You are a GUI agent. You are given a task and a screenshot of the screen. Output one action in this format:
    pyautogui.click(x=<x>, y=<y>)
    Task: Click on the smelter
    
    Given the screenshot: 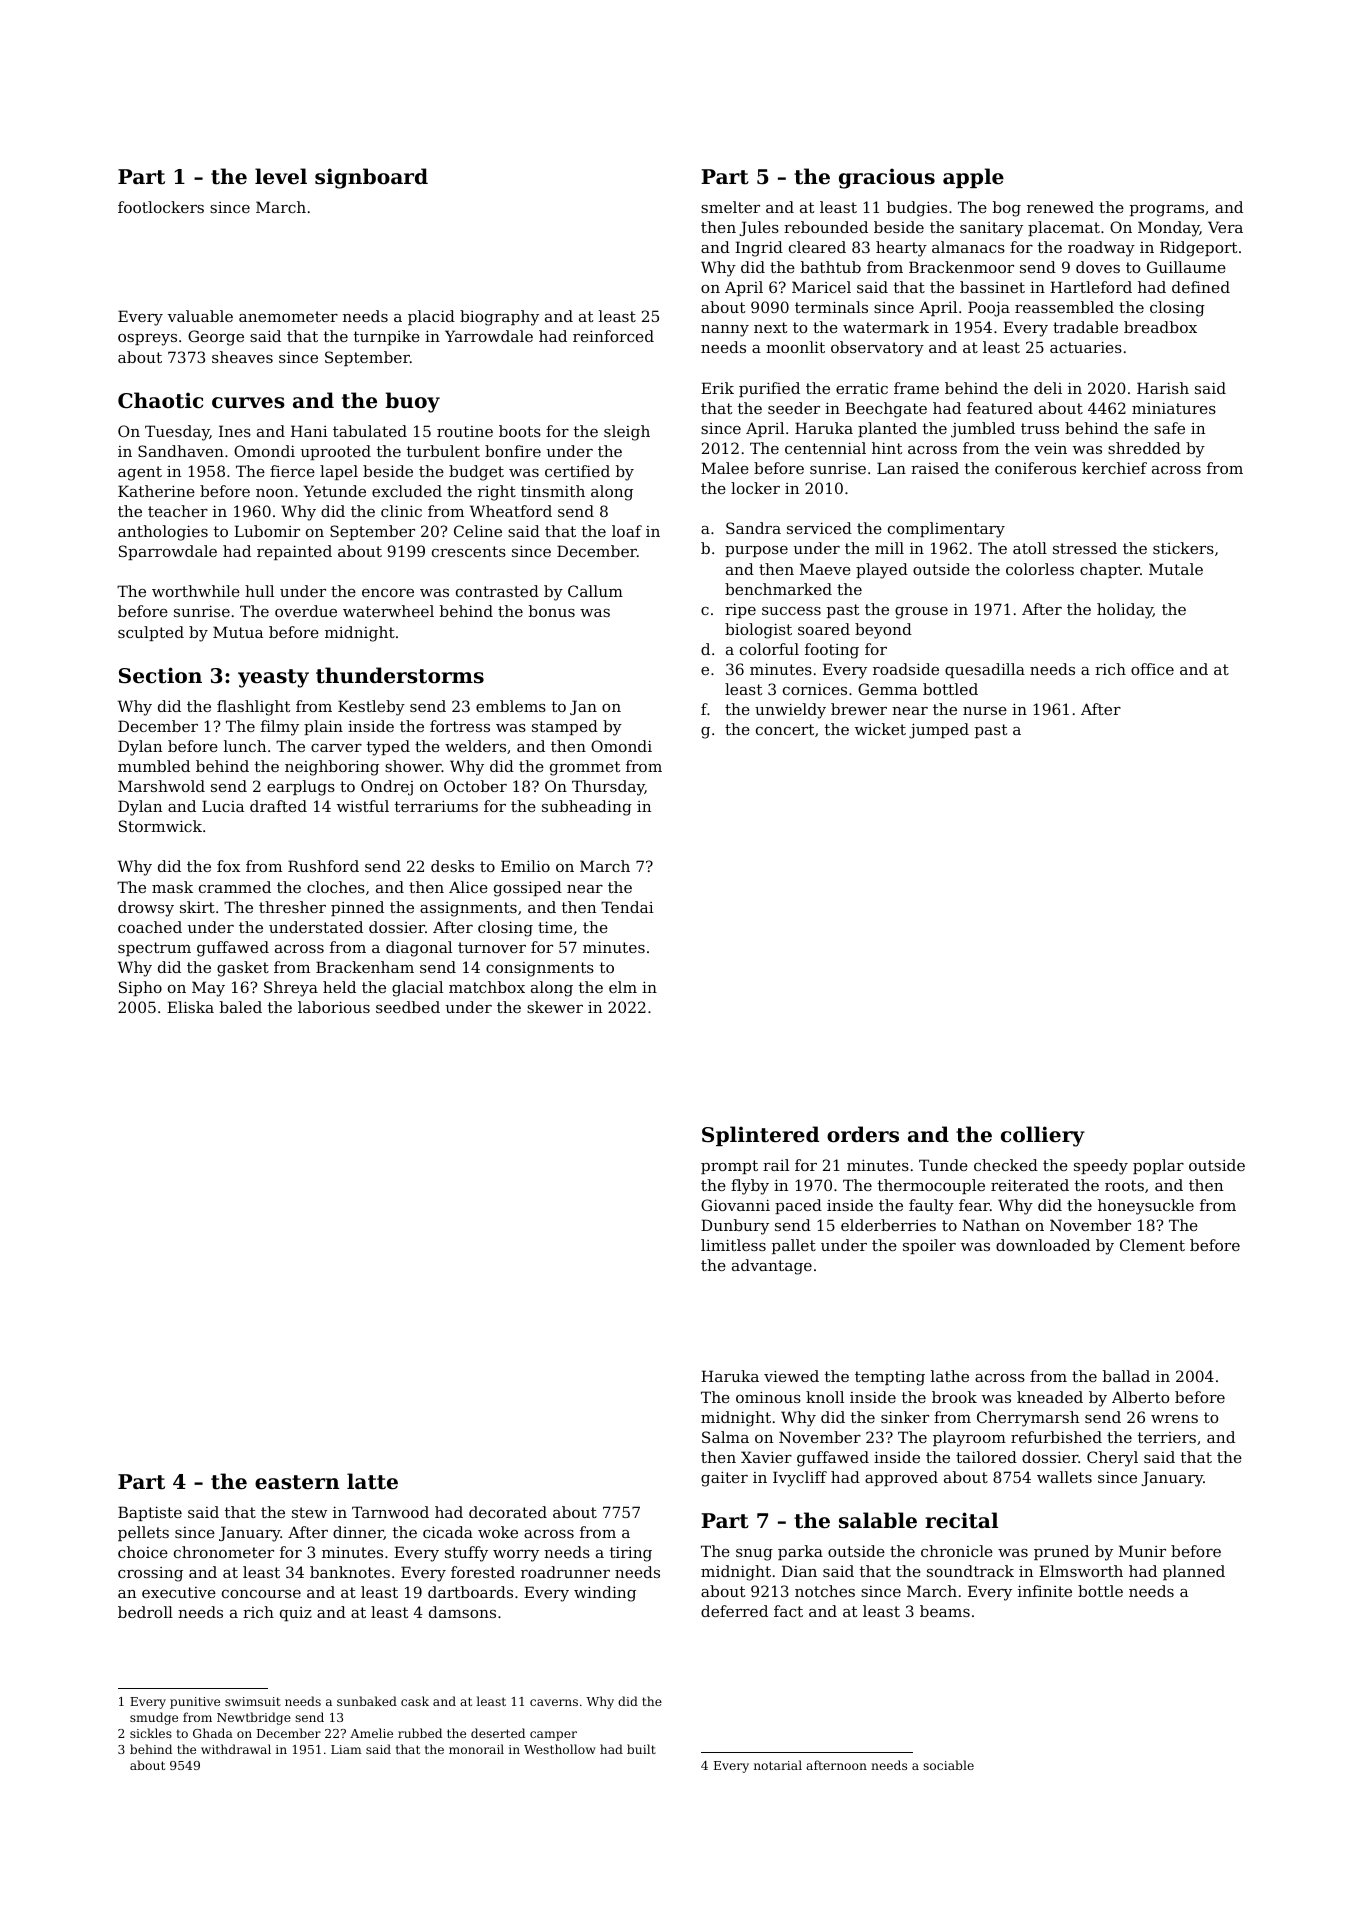 What is the action you would take?
    pyautogui.click(x=730, y=207)
